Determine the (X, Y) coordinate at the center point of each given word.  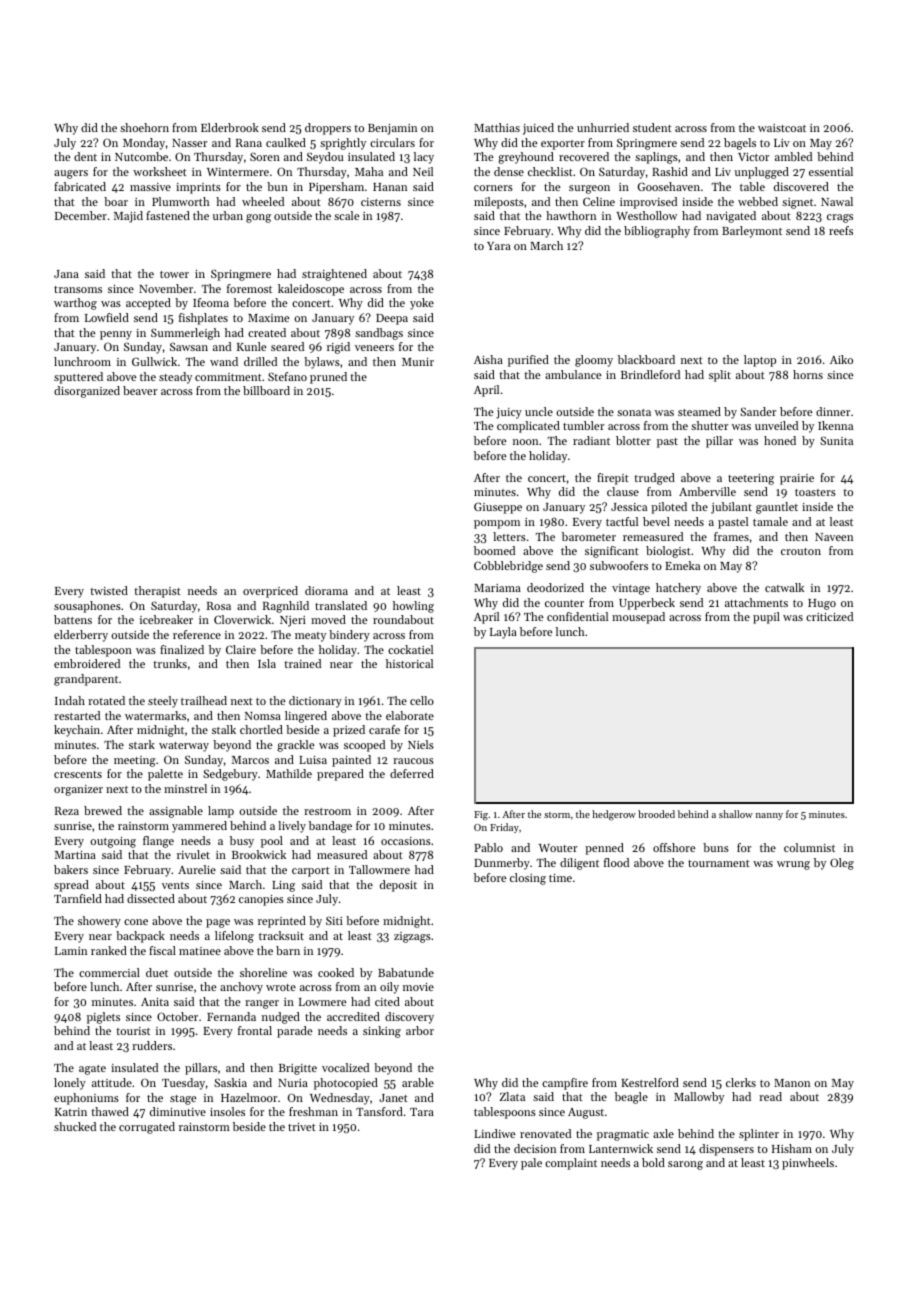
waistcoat (782, 128)
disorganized (87, 392)
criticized (829, 616)
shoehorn (144, 127)
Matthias (497, 127)
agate (92, 1070)
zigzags (412, 937)
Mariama (497, 588)
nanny (769, 816)
